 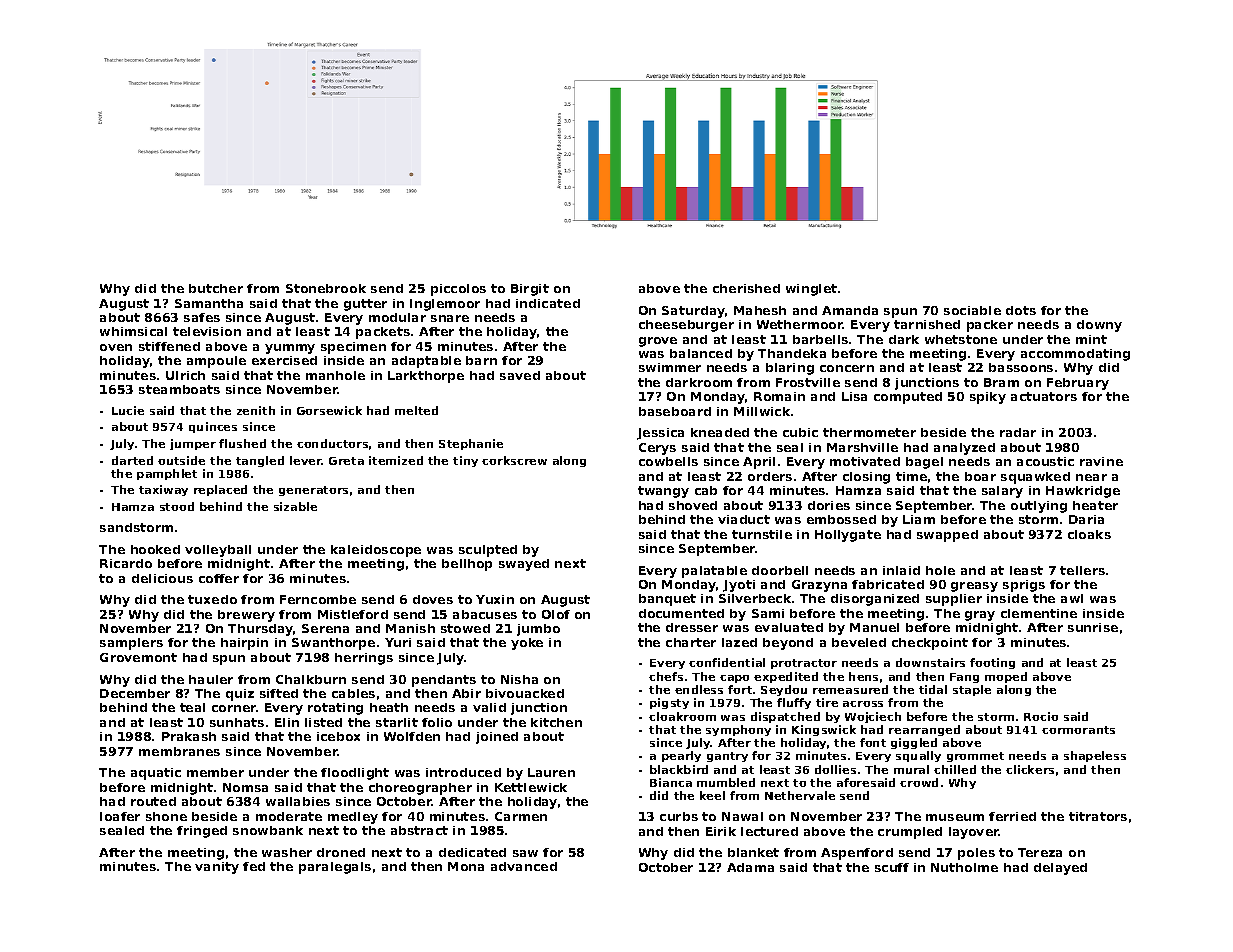 What do you see at coordinates (216, 362) in the document?
I see `ampoule` at bounding box center [216, 362].
